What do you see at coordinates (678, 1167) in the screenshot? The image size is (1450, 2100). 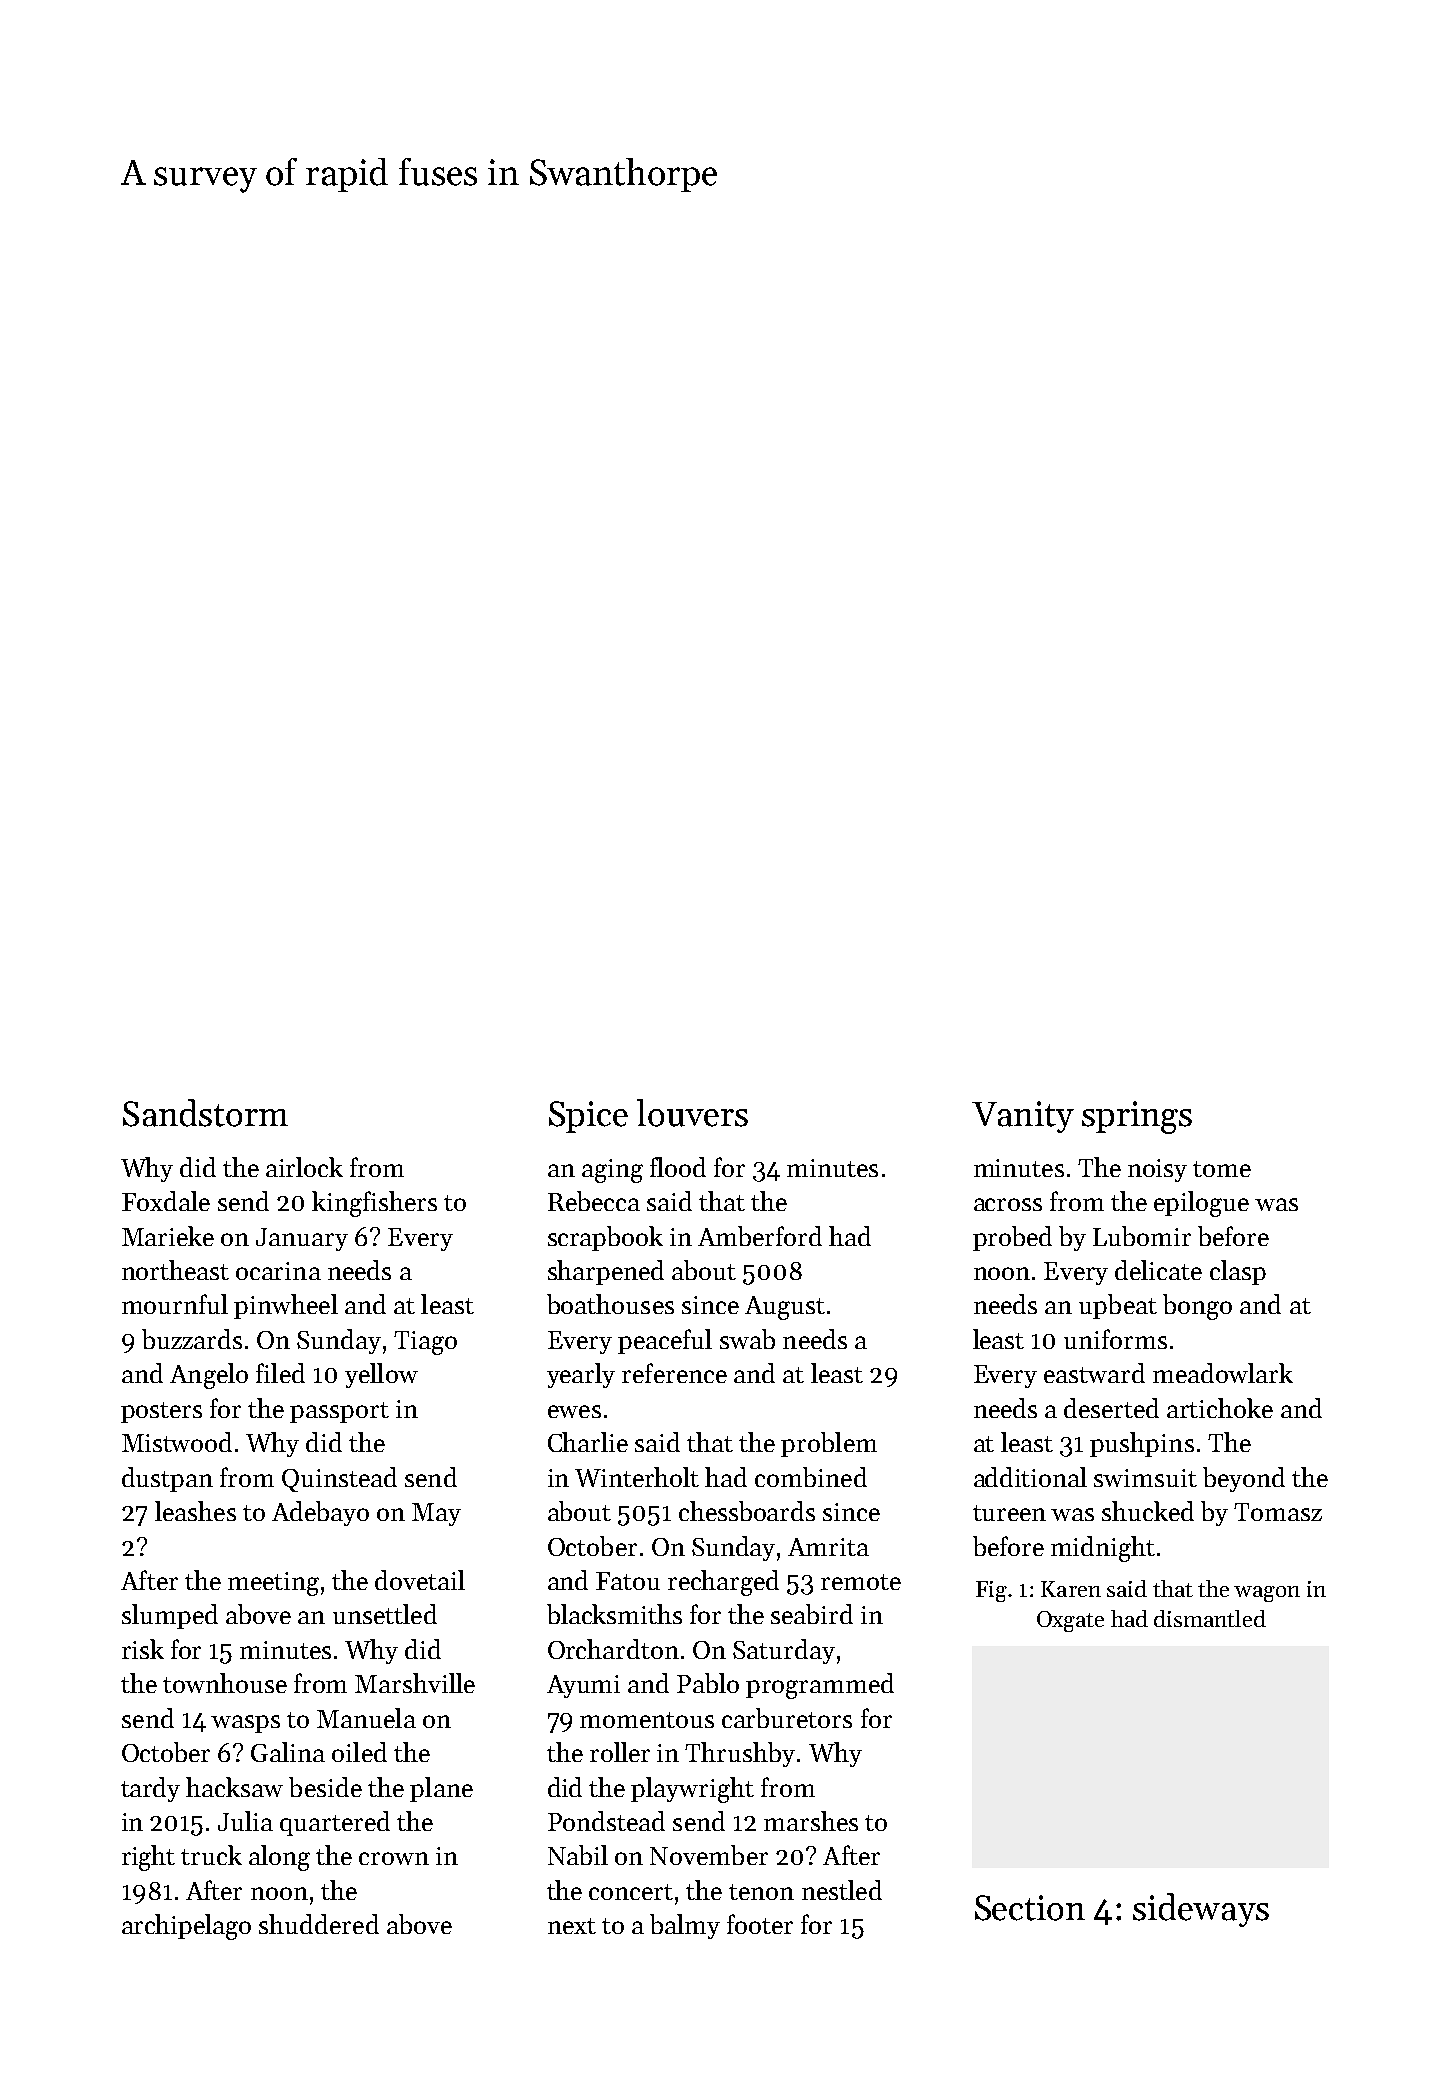 I see `flood` at bounding box center [678, 1167].
